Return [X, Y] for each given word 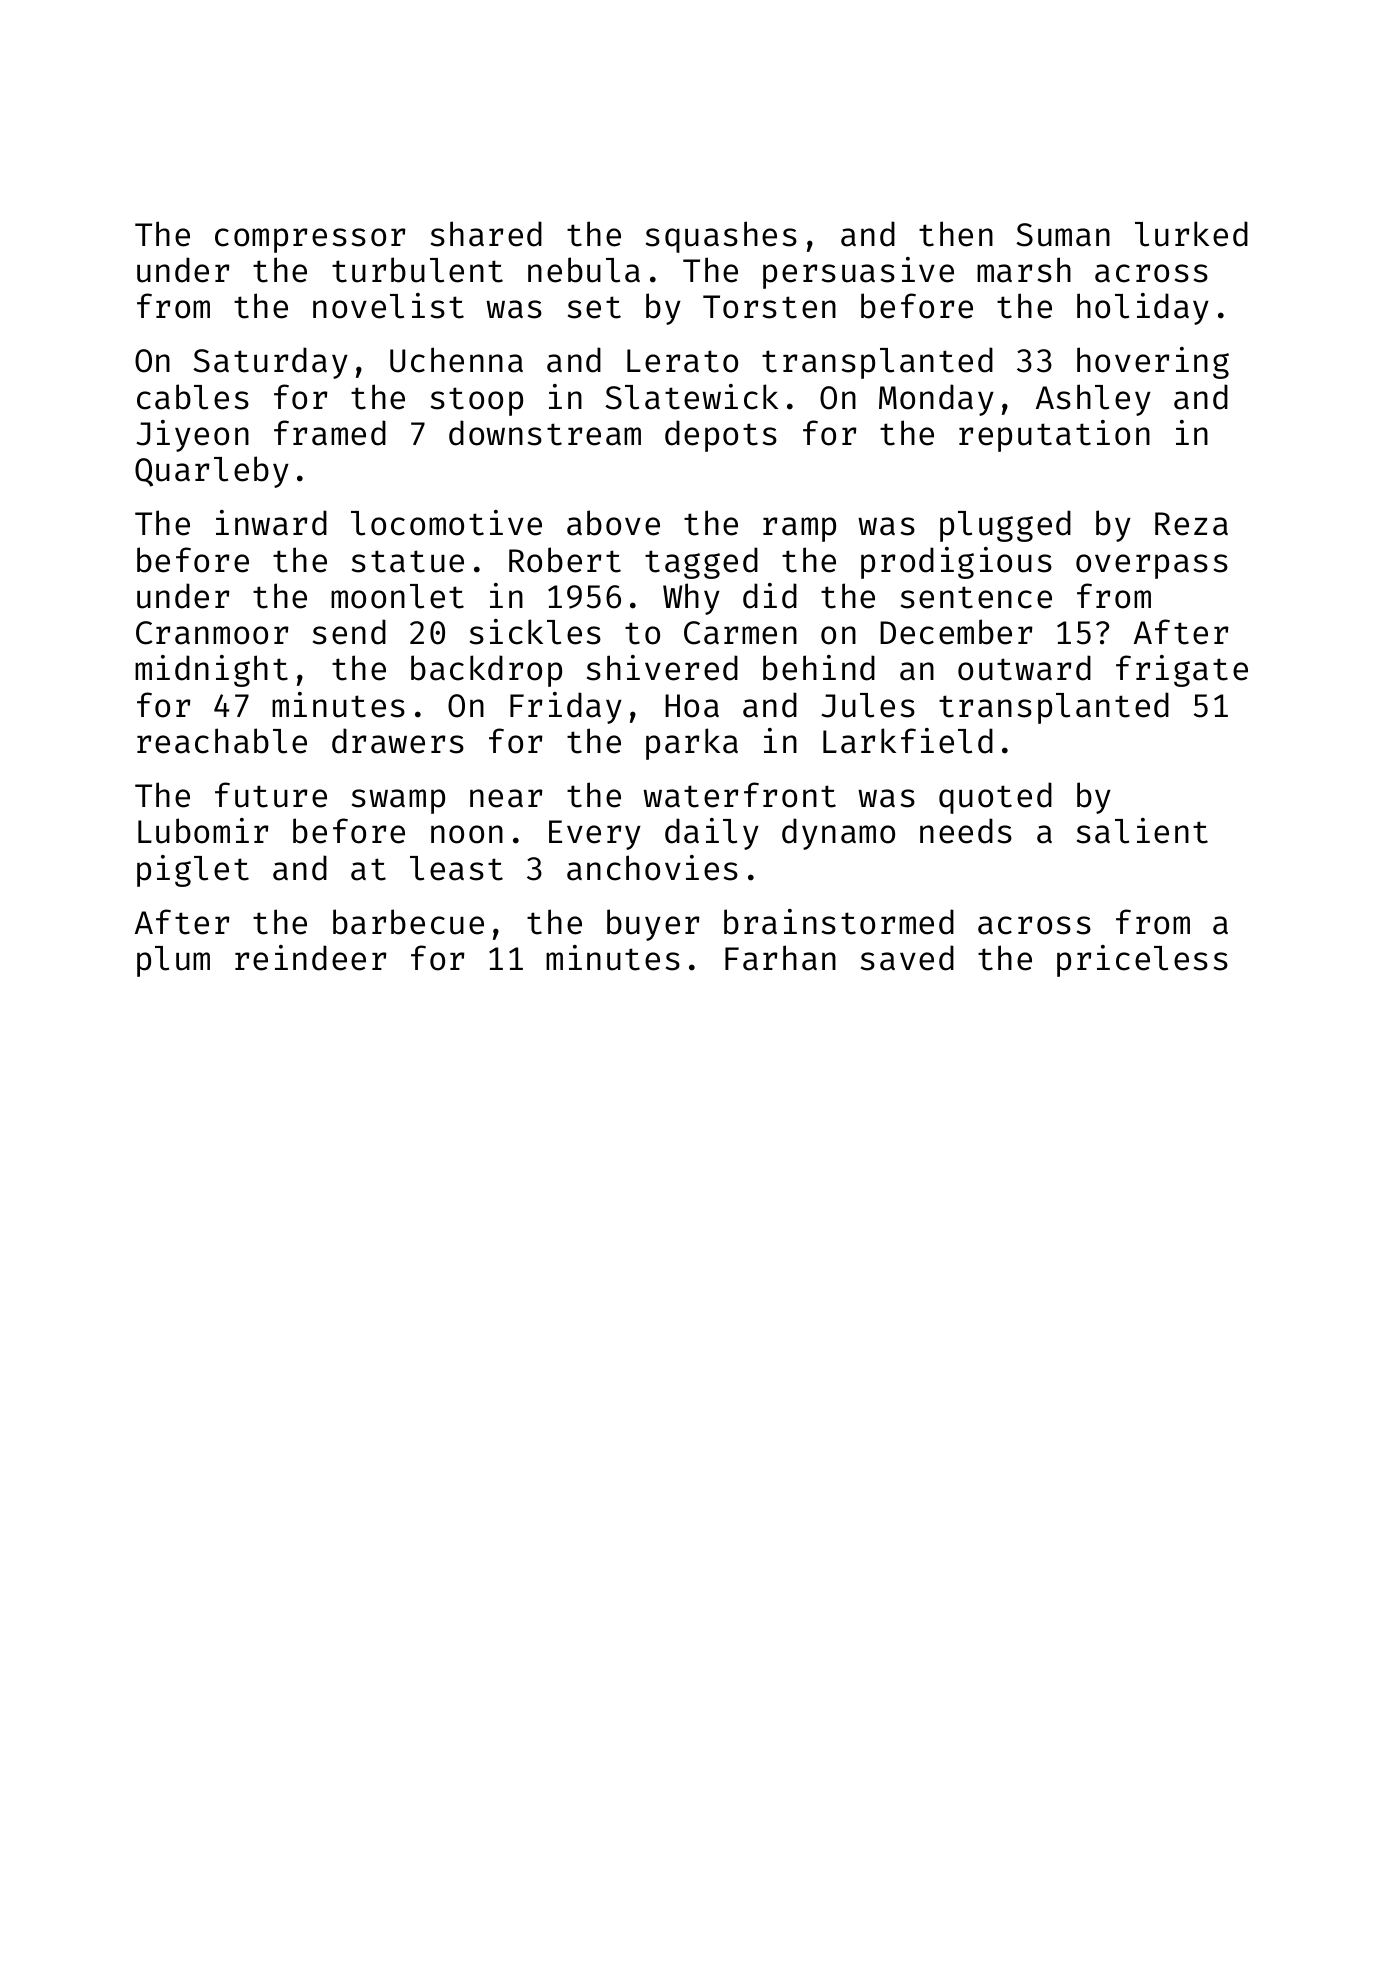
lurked [1191, 234]
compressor [310, 240]
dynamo [838, 834]
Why [691, 599]
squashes [721, 237]
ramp [799, 529]
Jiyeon [192, 436]
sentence [976, 597]
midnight [211, 671]
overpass [1152, 566]
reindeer [310, 958]
